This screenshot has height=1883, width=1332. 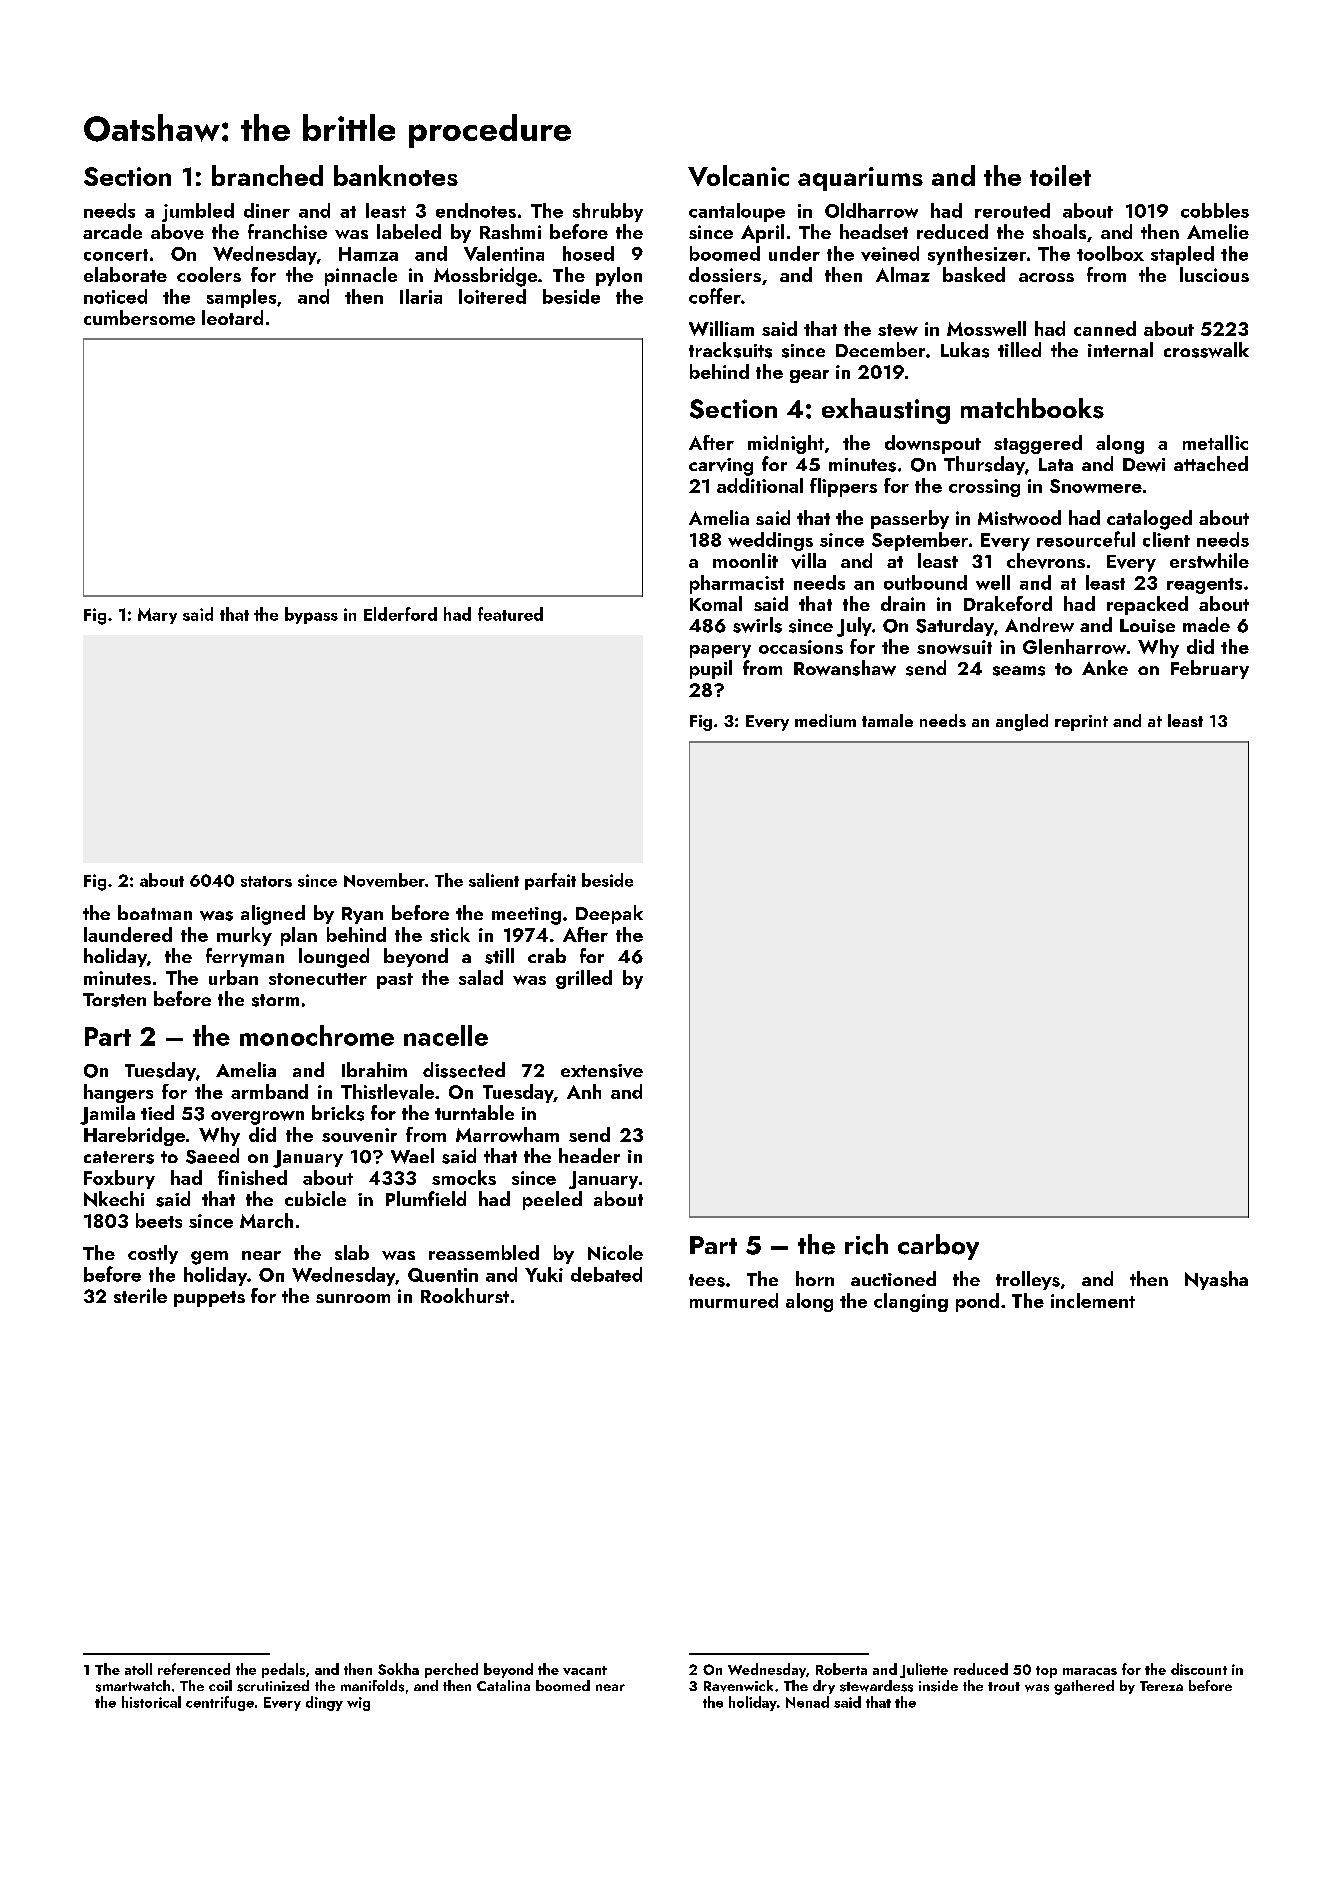 What do you see at coordinates (510, 231) in the screenshot?
I see `Rashmi` at bounding box center [510, 231].
